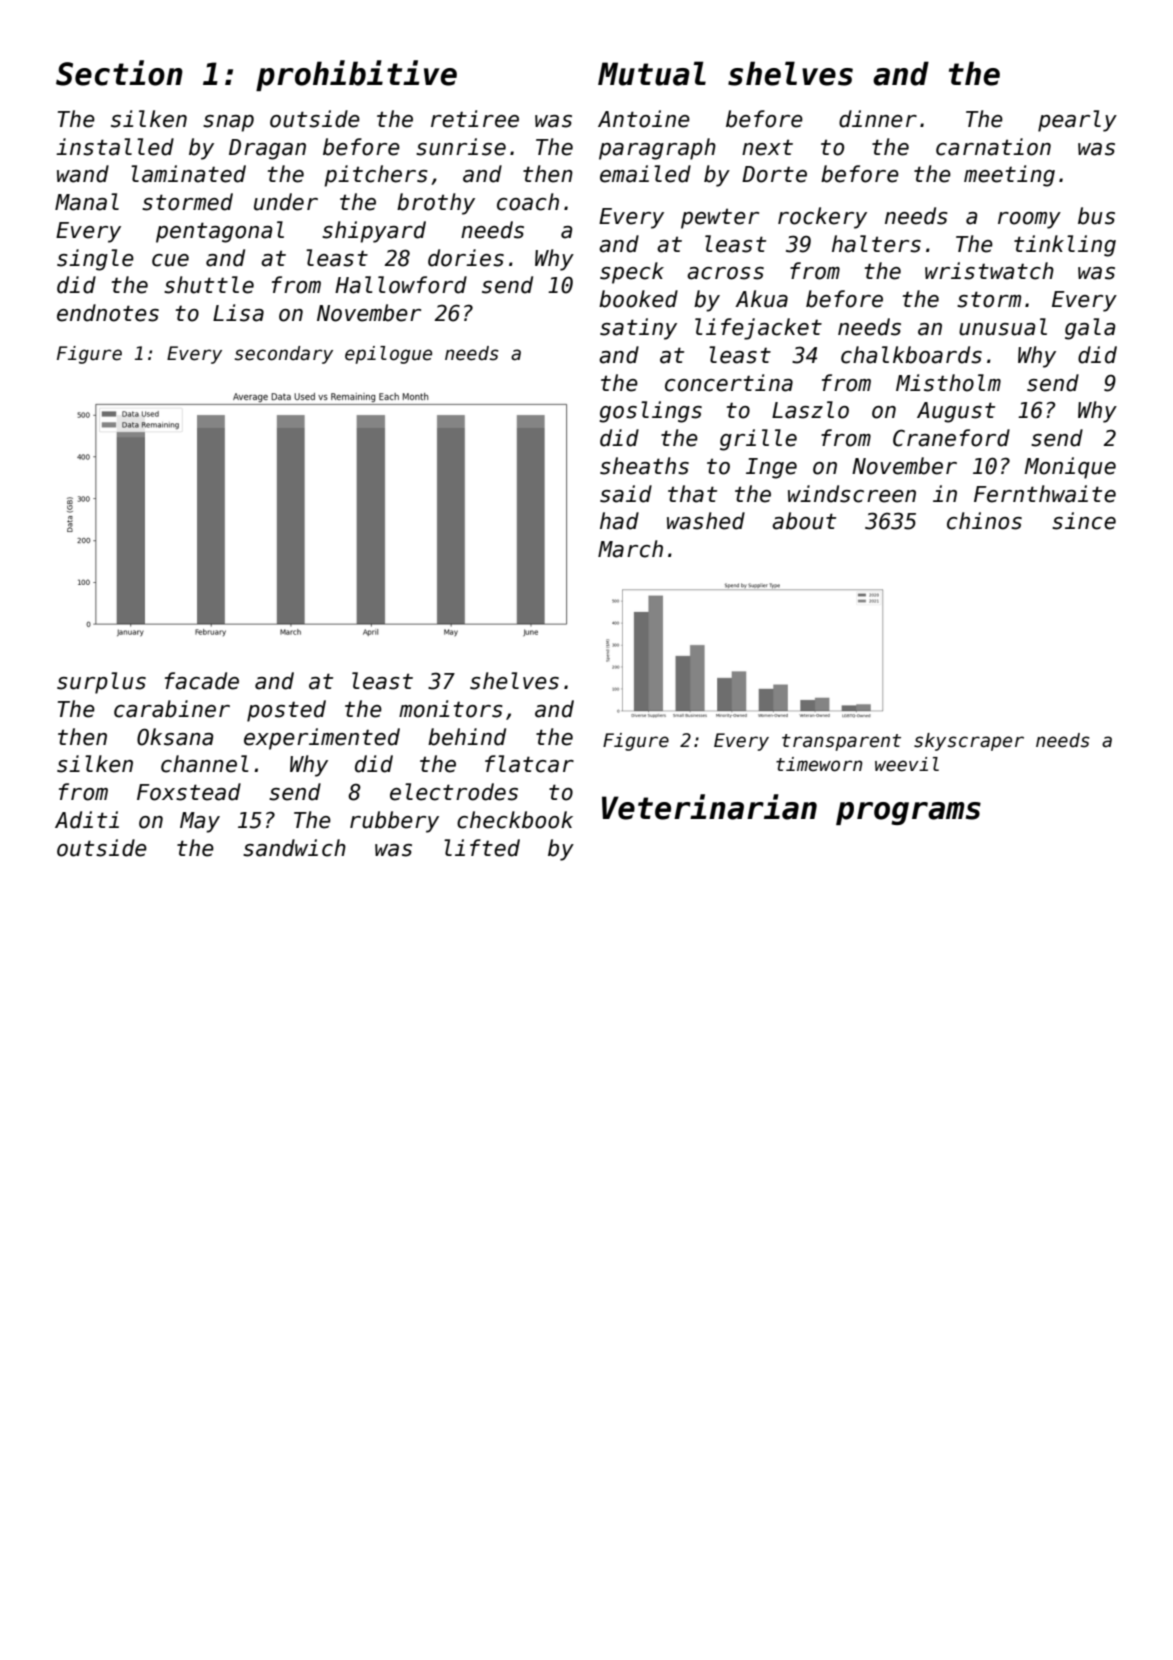  Describe the element at coordinates (204, 764) in the document. I see `channel` at that location.
